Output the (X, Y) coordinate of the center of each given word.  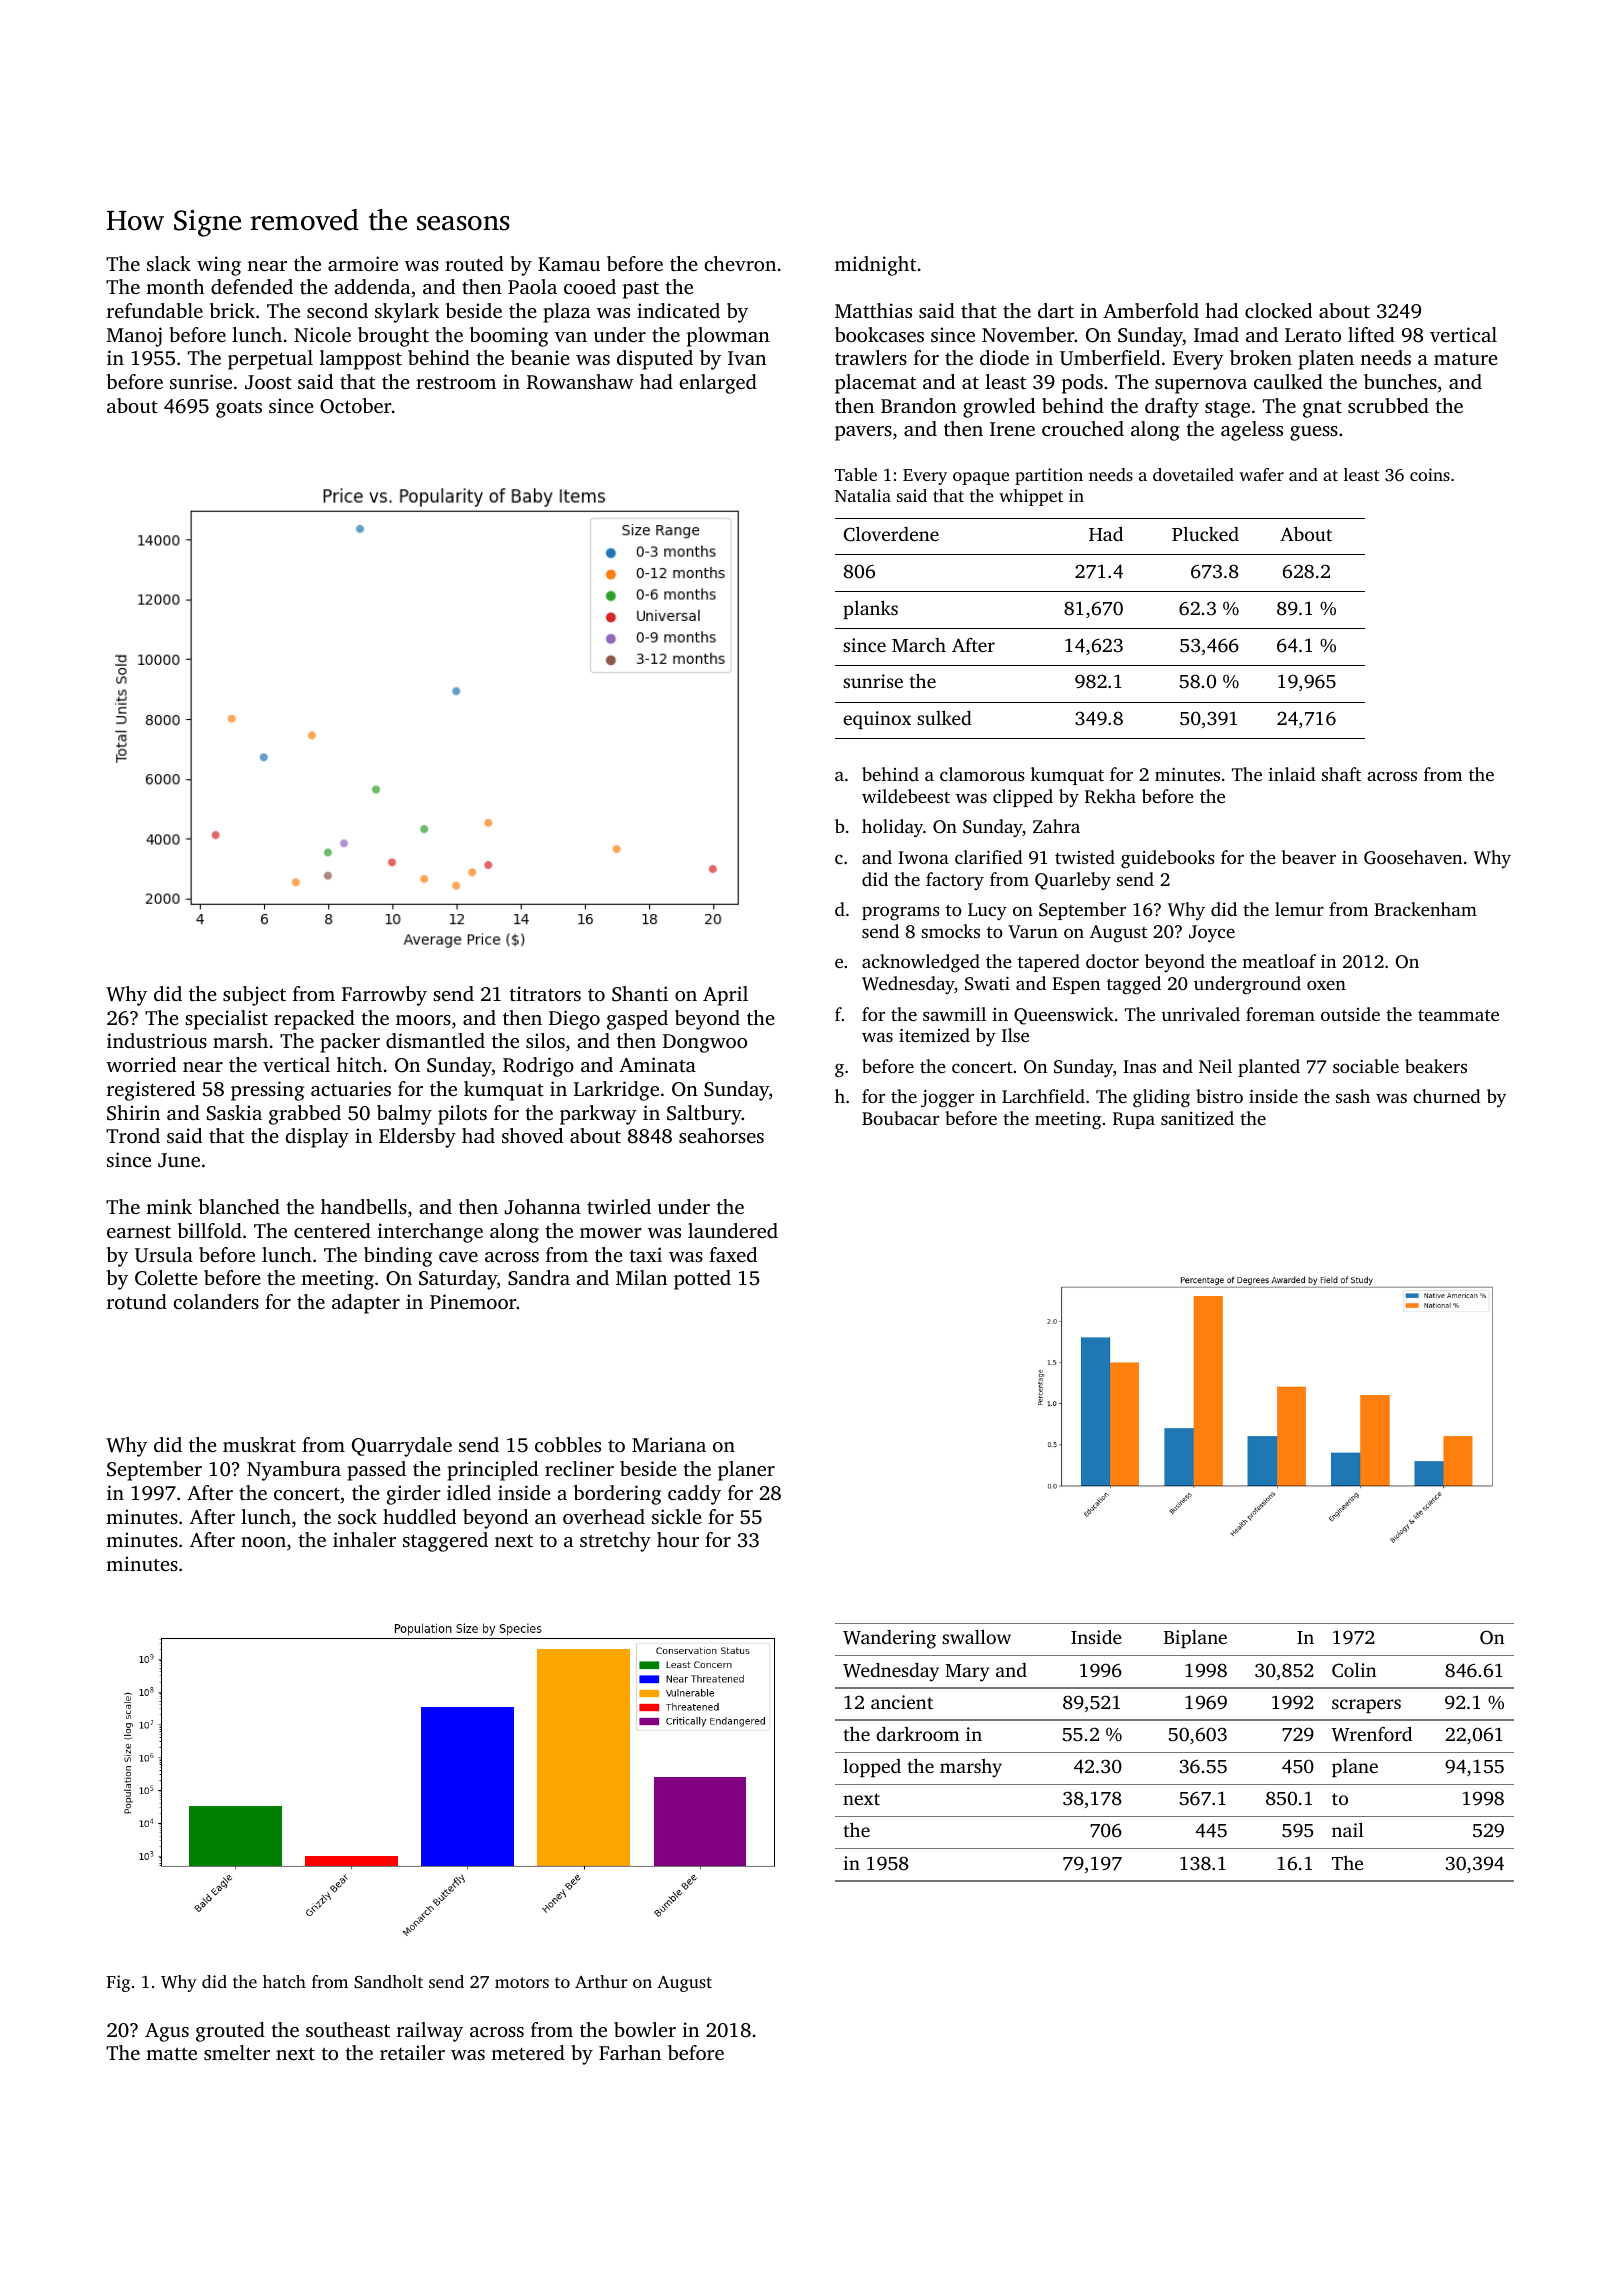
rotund (137, 1301)
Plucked (1205, 534)
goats (239, 409)
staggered (445, 1542)
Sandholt (388, 1982)
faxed (733, 1254)
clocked (1278, 310)
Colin (1354, 1670)
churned (1447, 1096)
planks (870, 609)
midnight (875, 266)
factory (955, 881)
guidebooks (1168, 859)
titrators (545, 993)
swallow (976, 1636)
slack (169, 263)
